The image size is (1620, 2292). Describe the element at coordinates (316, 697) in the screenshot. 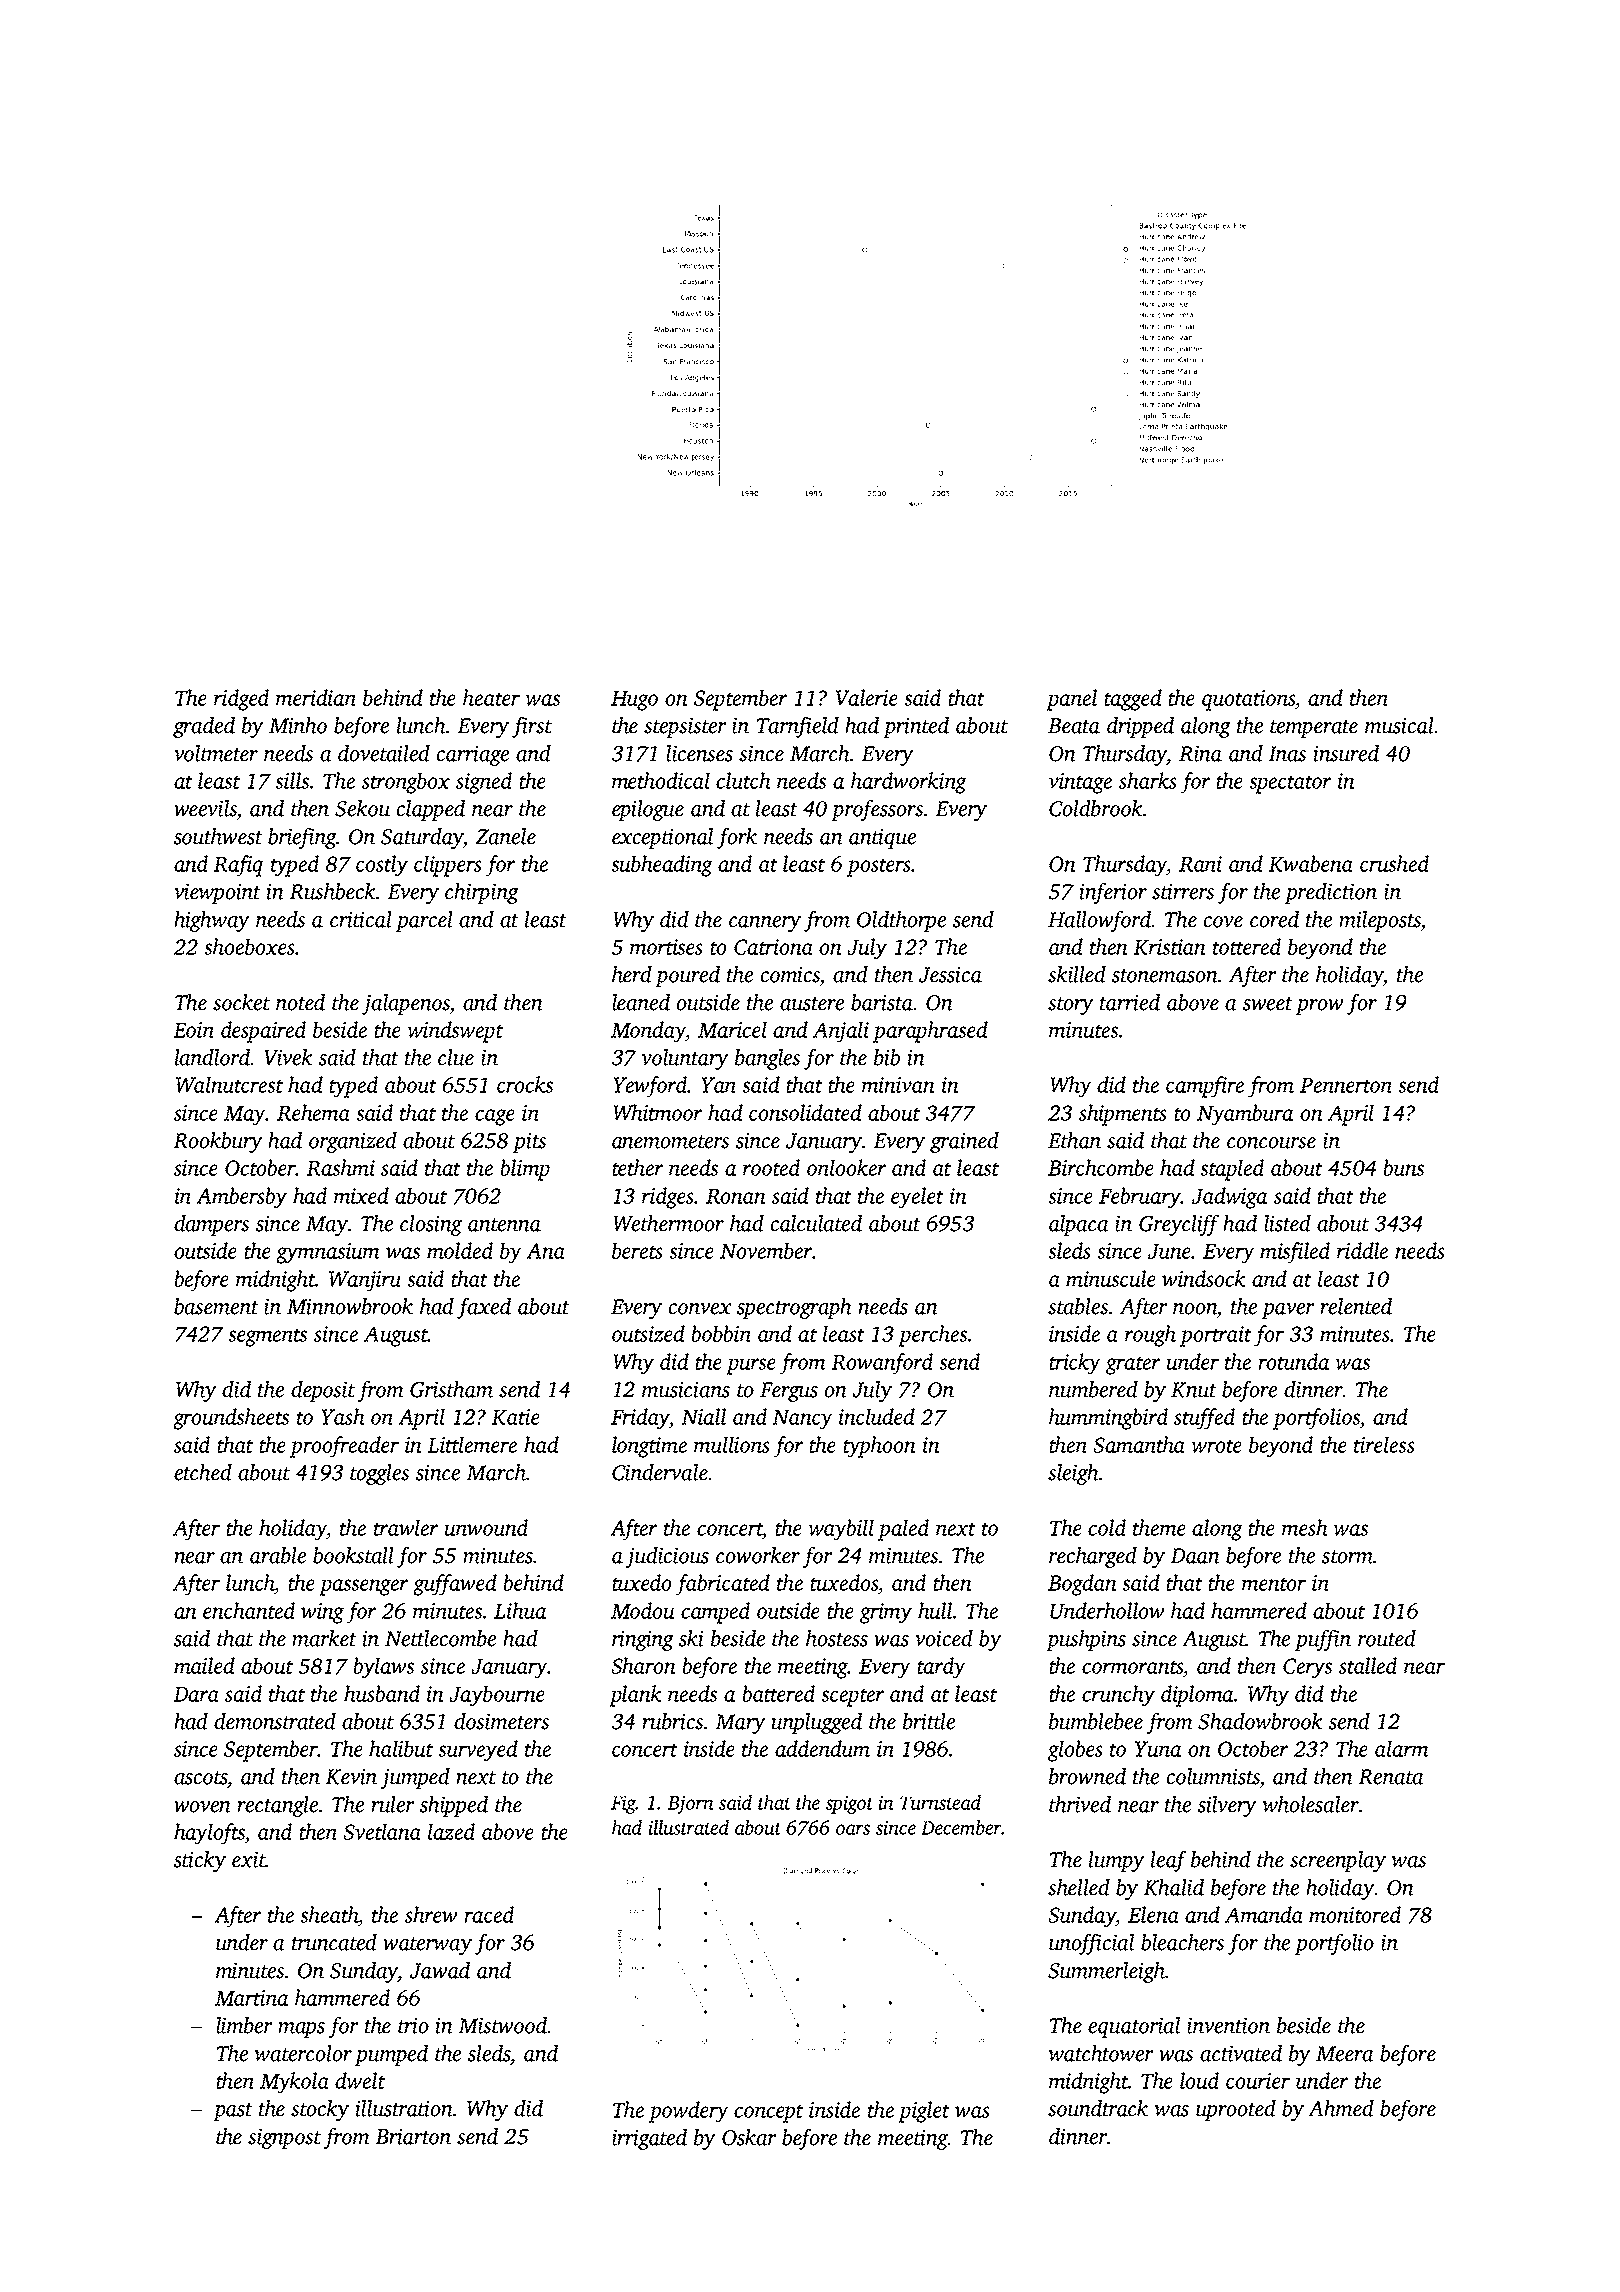

I see `meridian` at that location.
